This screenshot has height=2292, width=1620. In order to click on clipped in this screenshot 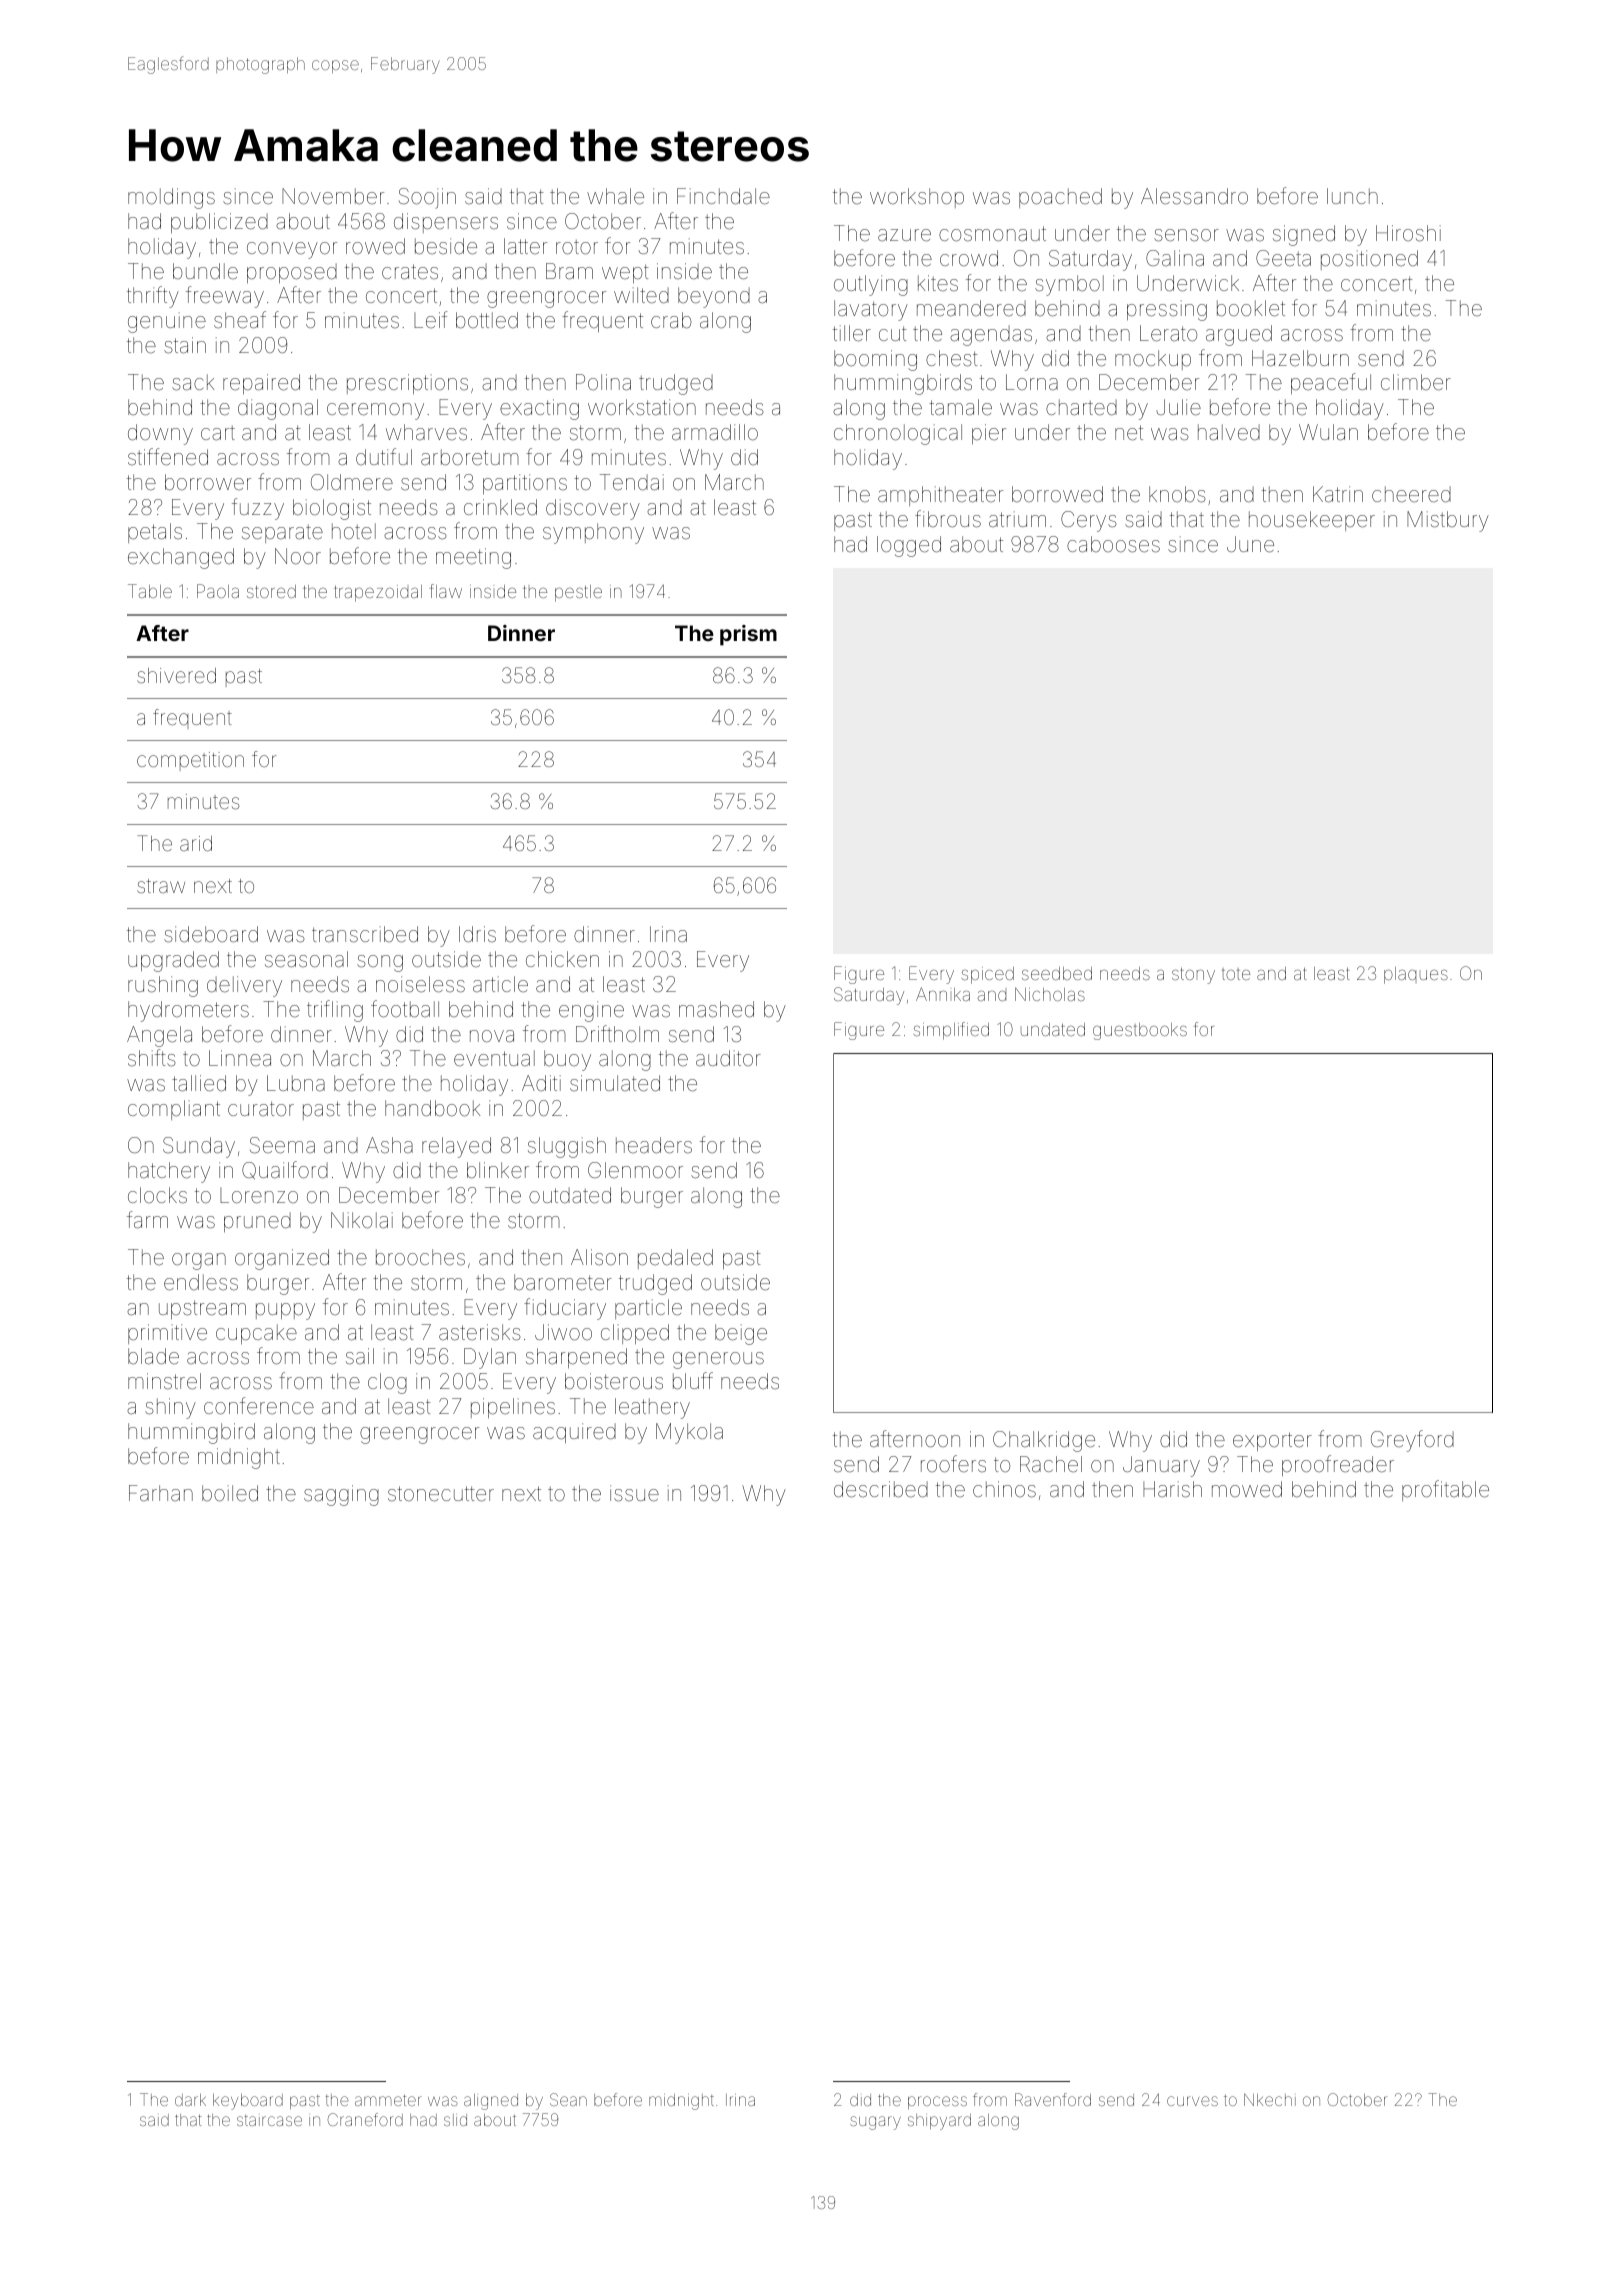, I will do `click(635, 1334)`.
